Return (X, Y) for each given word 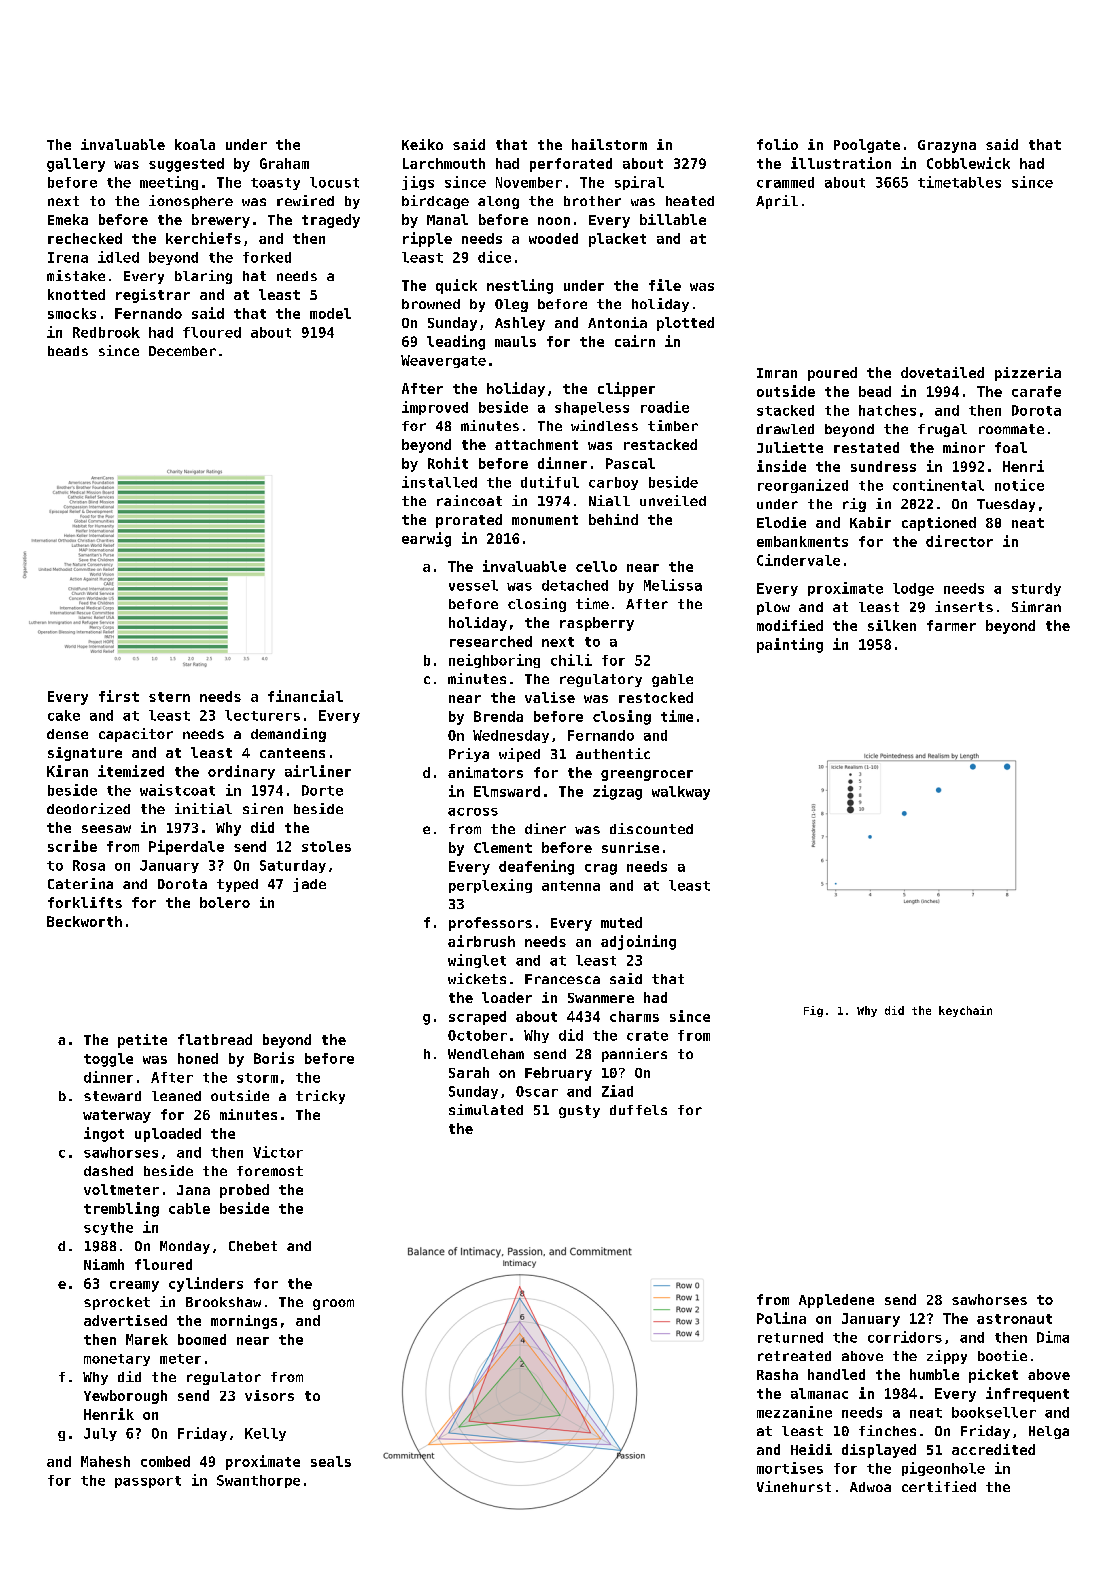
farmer (951, 625)
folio (777, 144)
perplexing (490, 886)
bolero (225, 902)
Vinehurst (794, 1486)
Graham (284, 163)
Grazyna (947, 146)
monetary (117, 1360)
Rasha (777, 1374)
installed (439, 482)
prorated (469, 521)
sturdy (1036, 589)
